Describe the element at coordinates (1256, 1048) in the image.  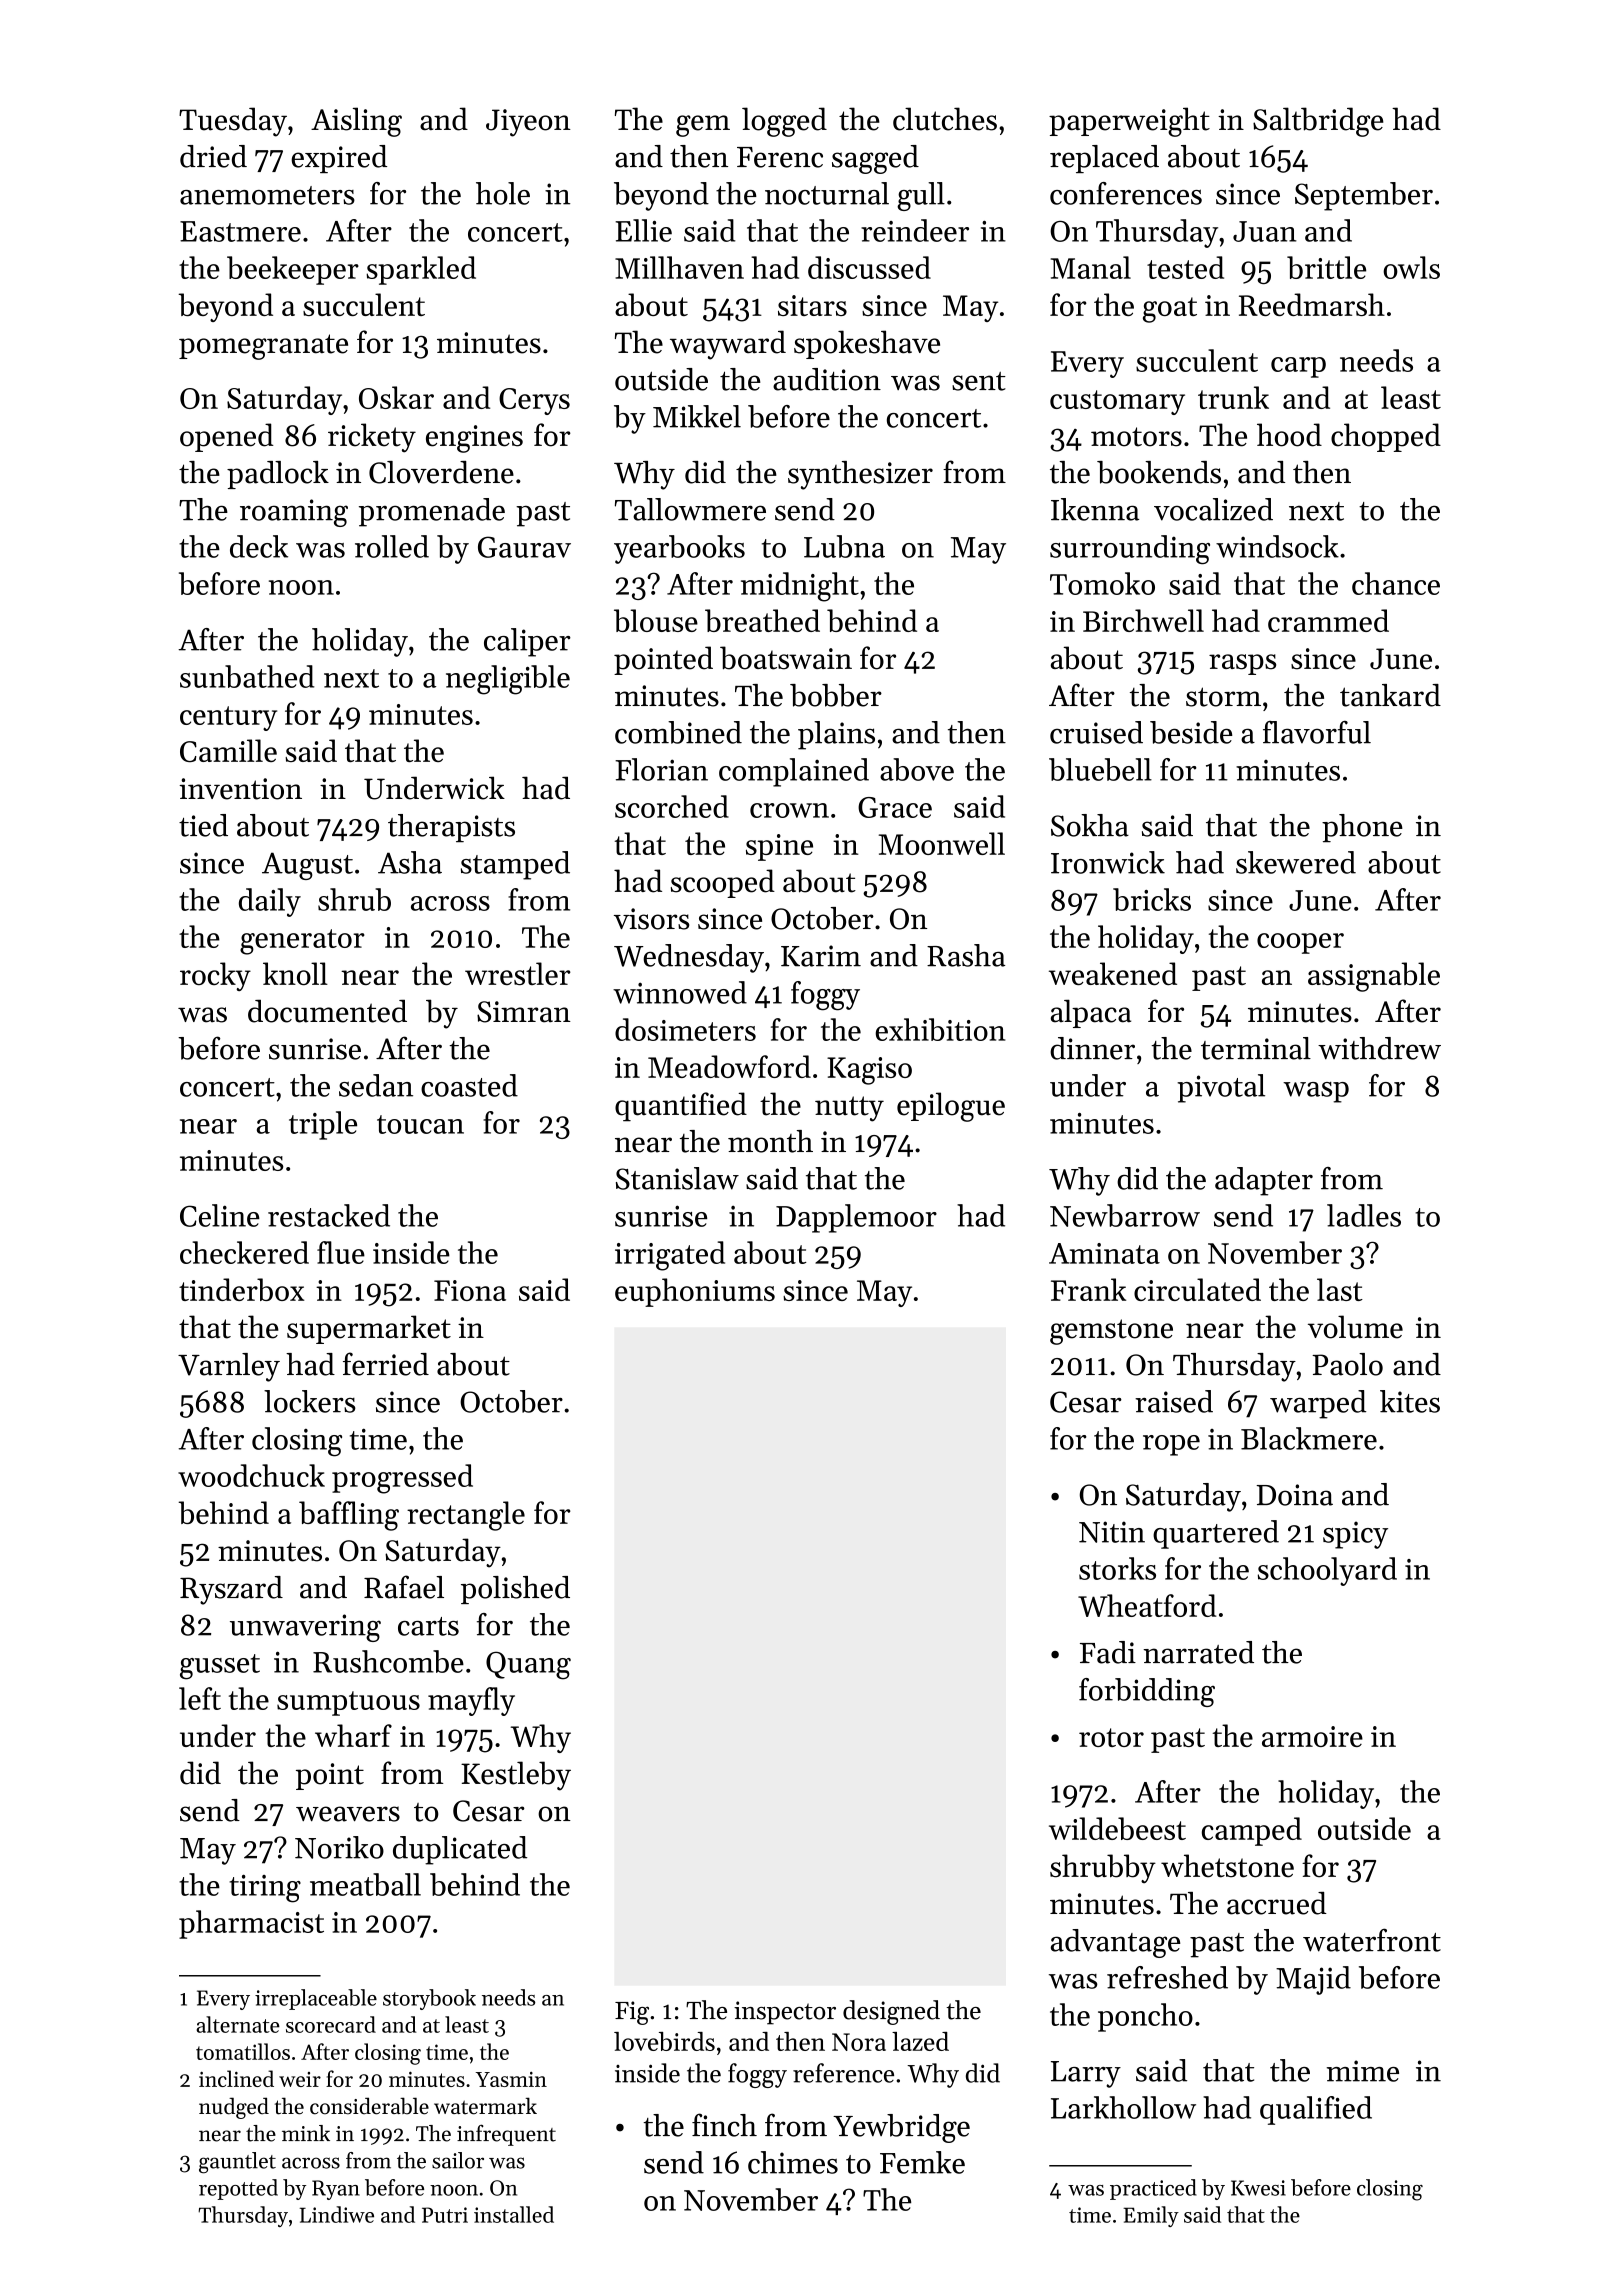
I see `terminal` at that location.
